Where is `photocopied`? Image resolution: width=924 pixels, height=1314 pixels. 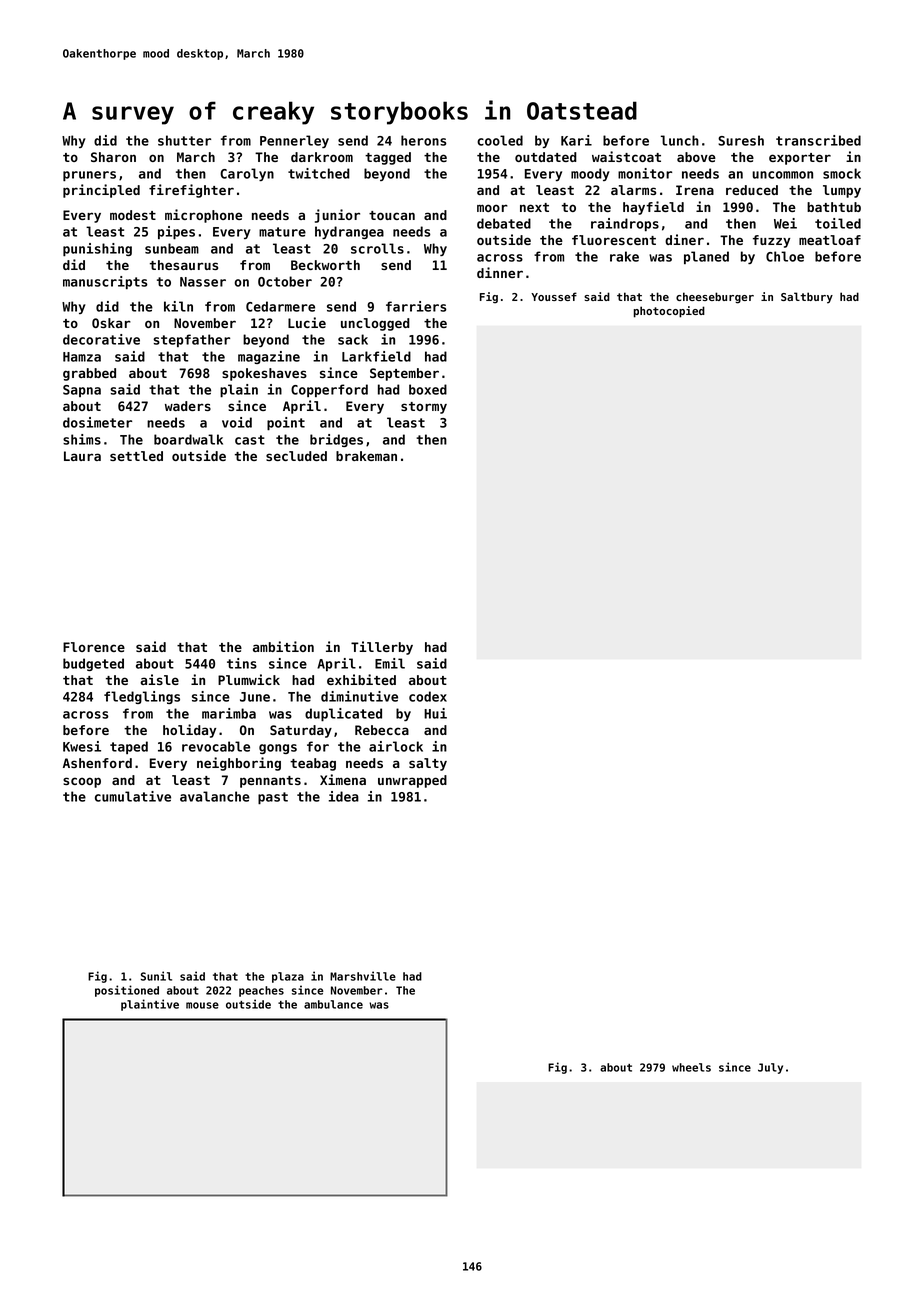
photocopied is located at coordinates (669, 312).
